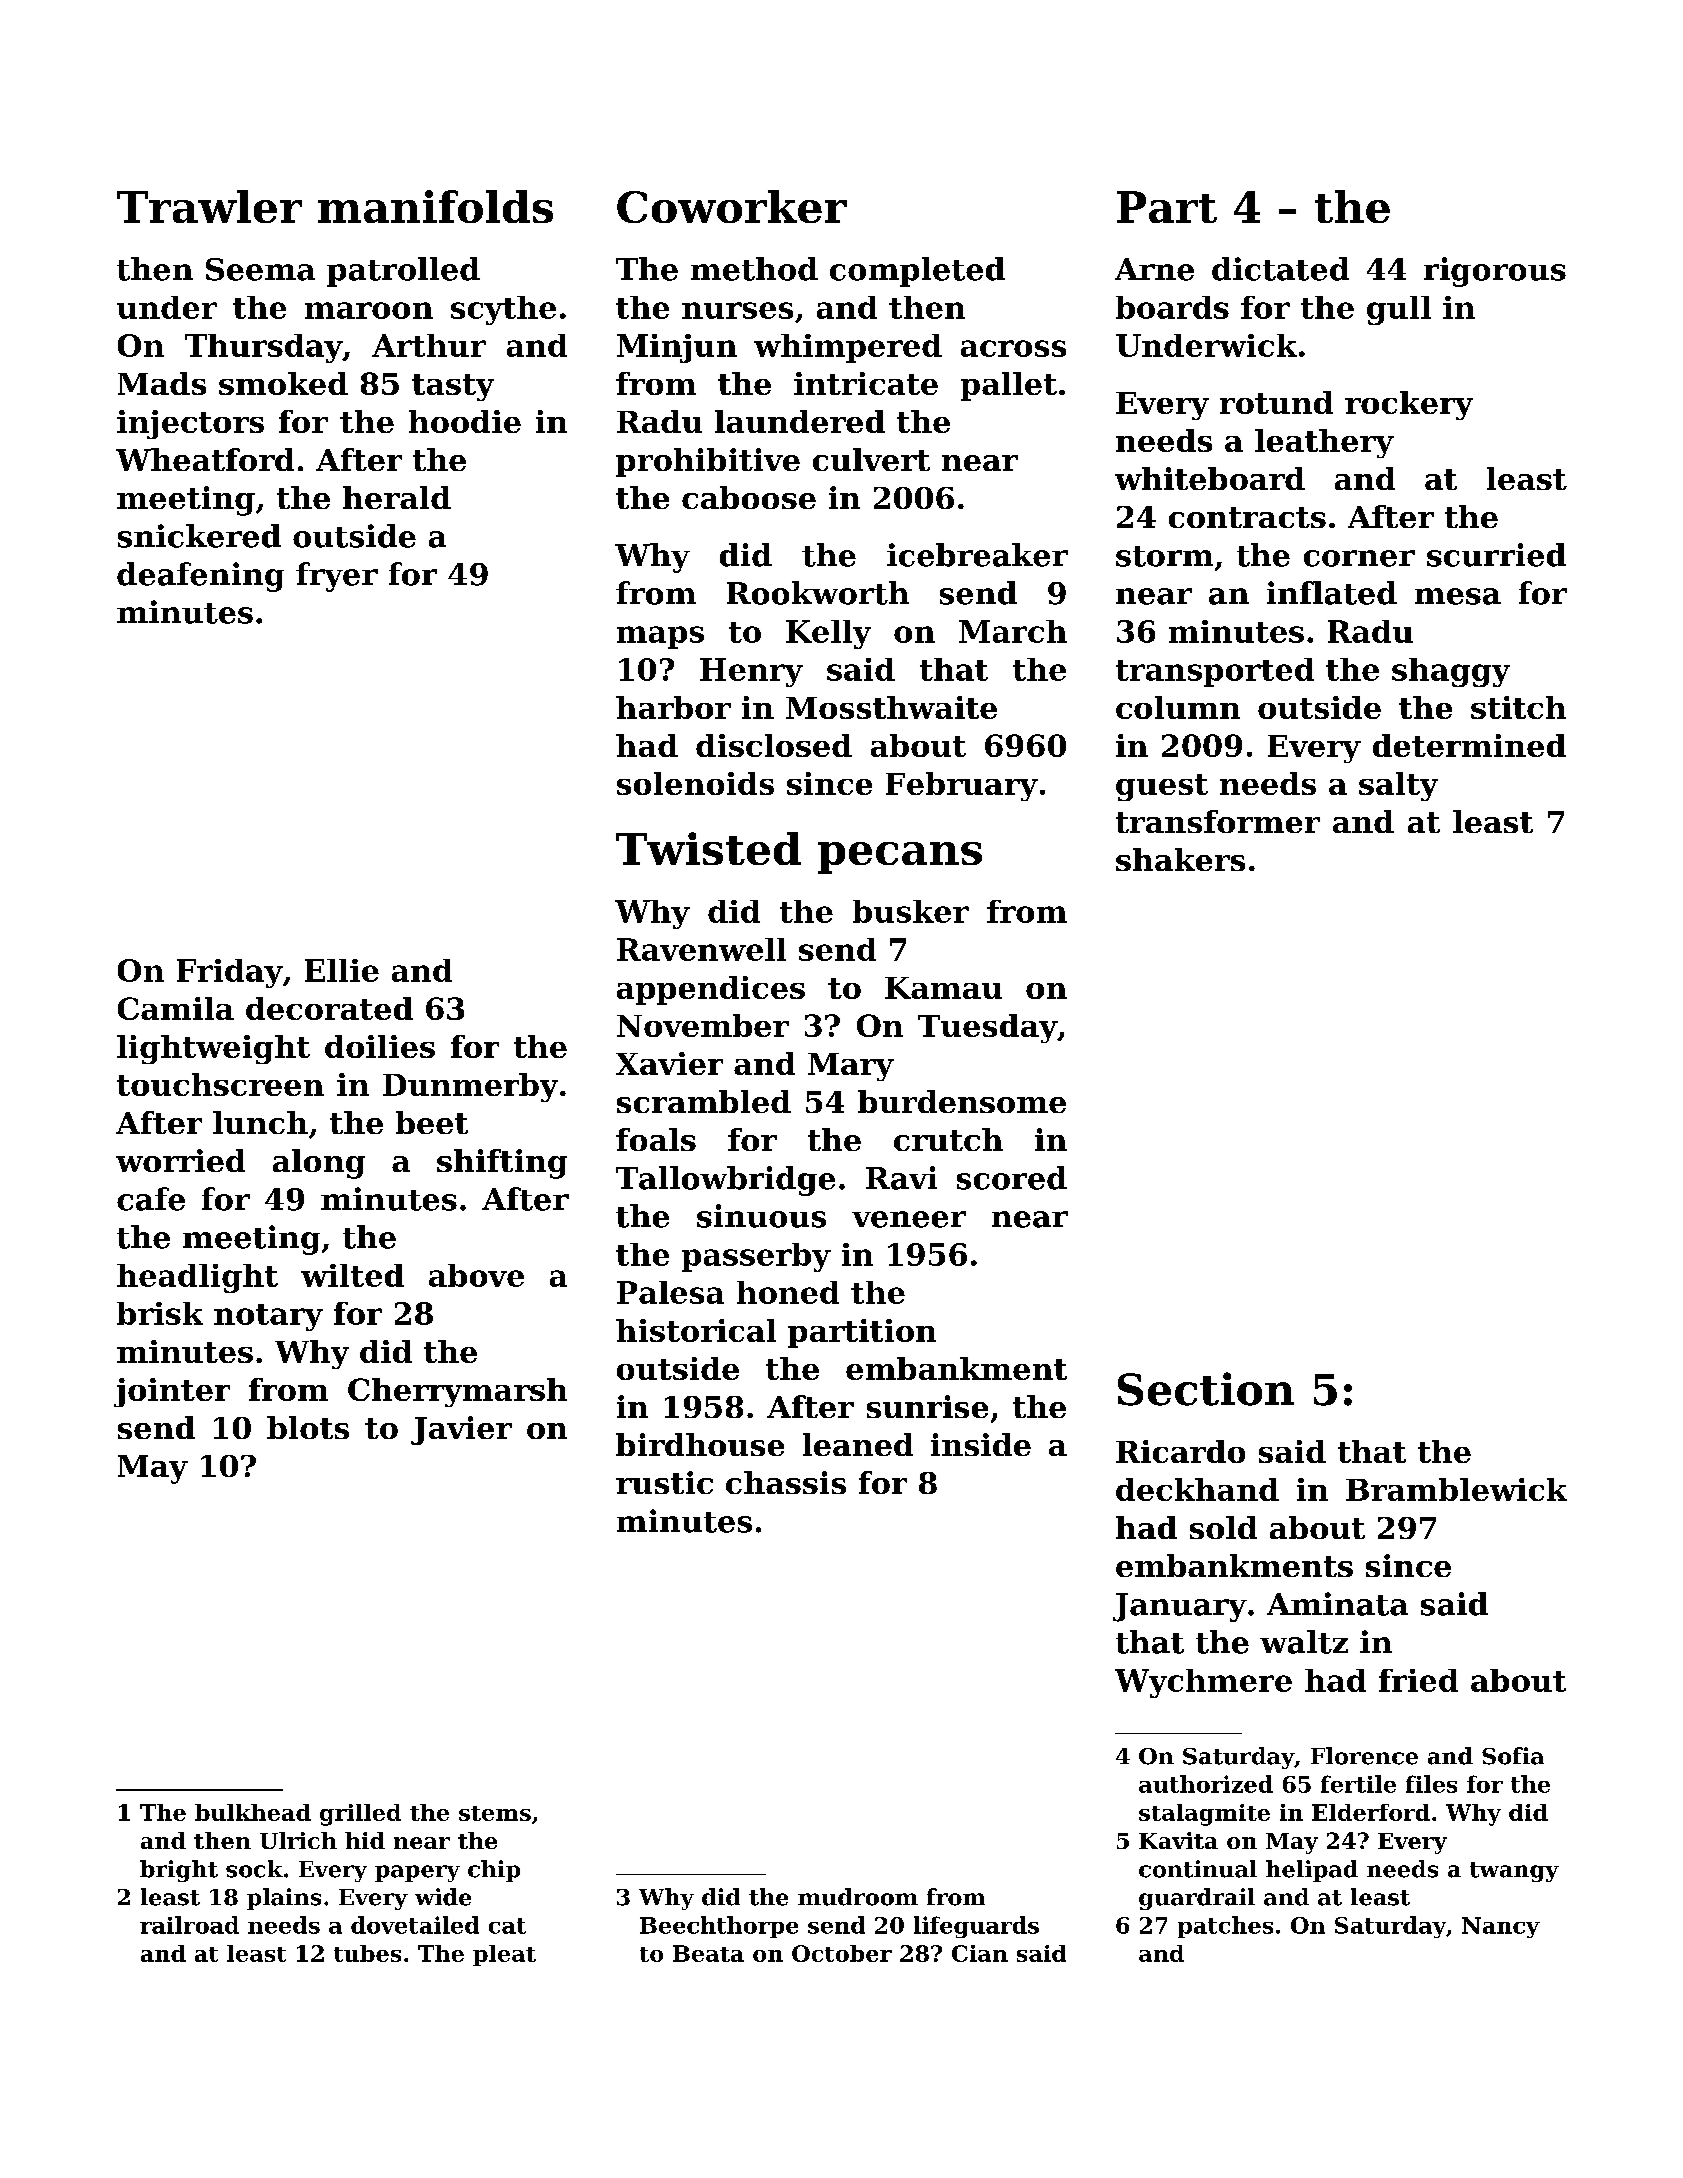 Image resolution: width=1683 pixels, height=2178 pixels. I want to click on fried, so click(1418, 1680).
